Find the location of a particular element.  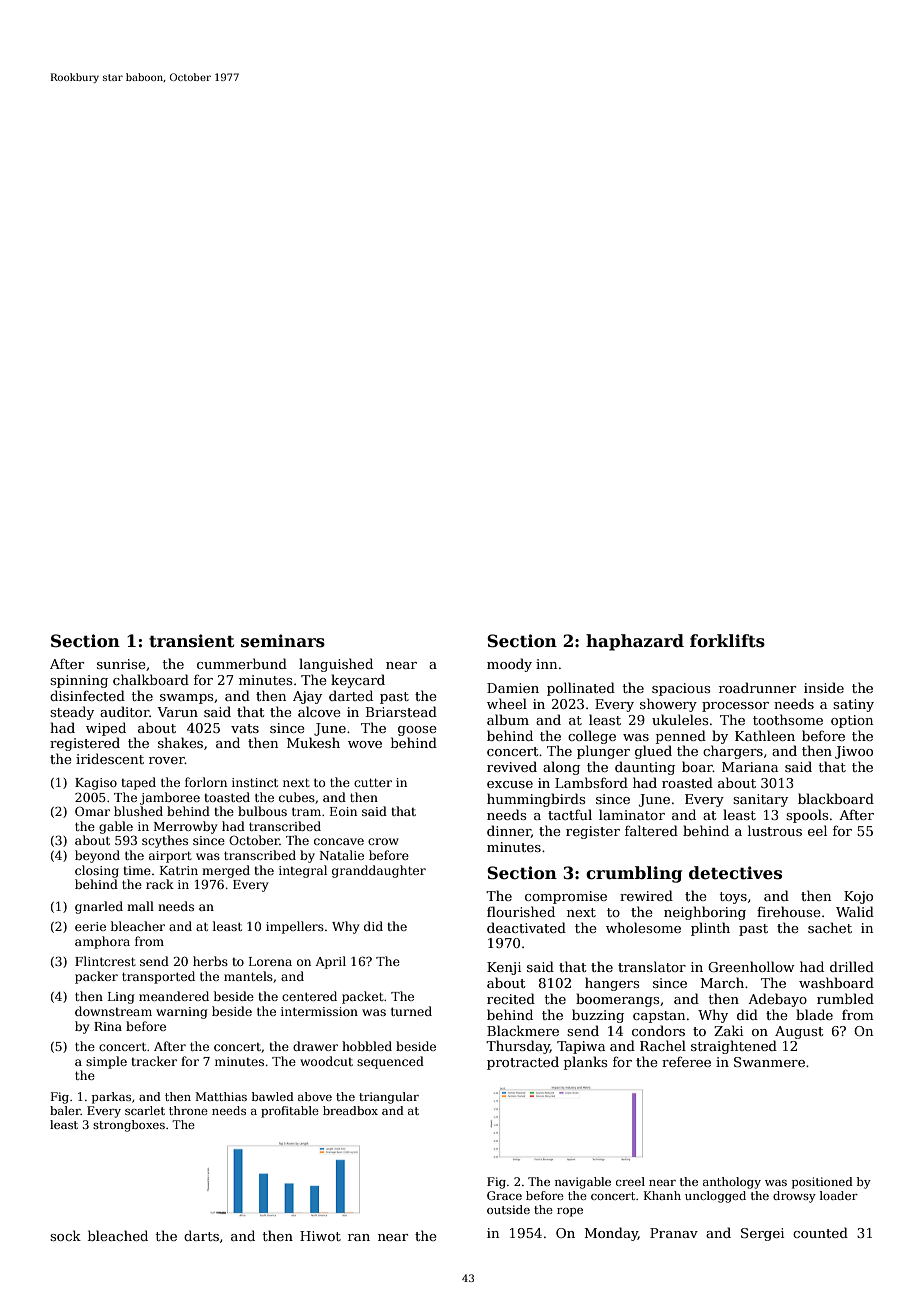

protracted is located at coordinates (523, 1063).
